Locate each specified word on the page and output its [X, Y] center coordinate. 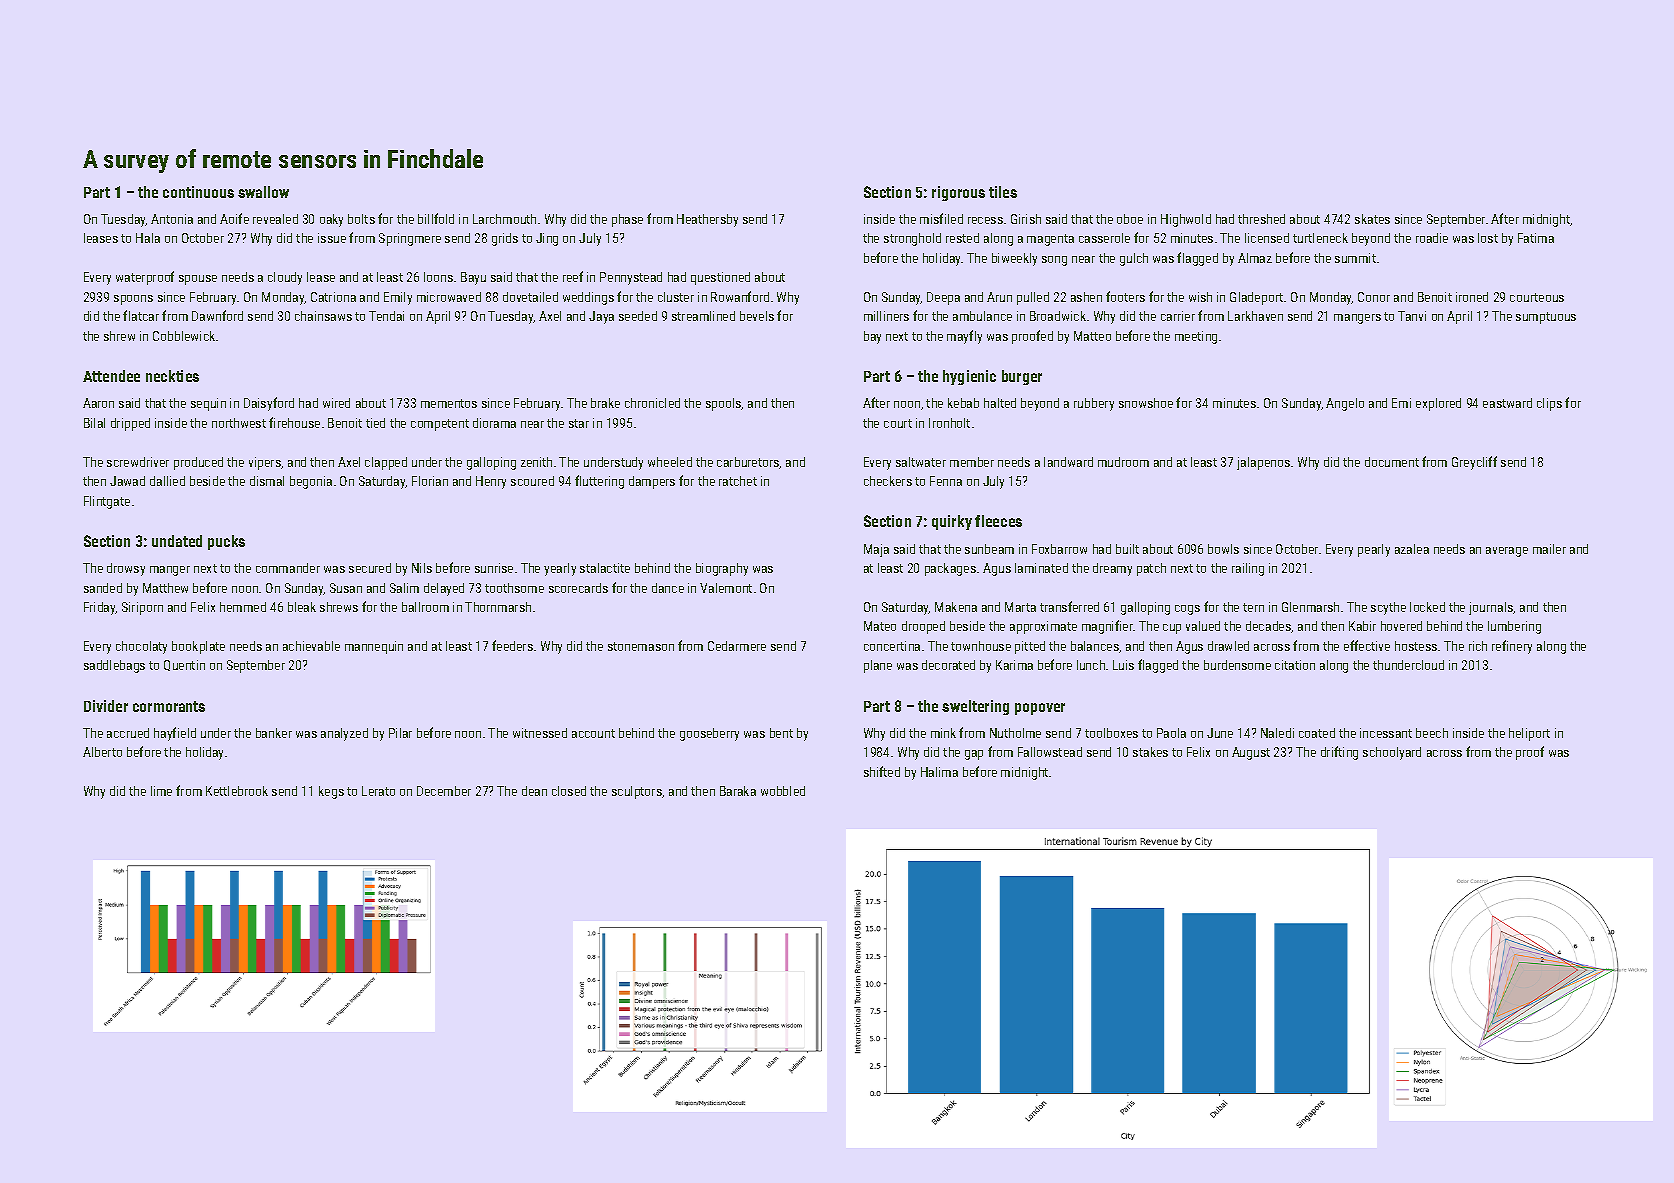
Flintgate [107, 502]
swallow [263, 192]
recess [985, 220]
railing [1248, 569]
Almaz [1255, 258]
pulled [1033, 298]
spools [724, 404]
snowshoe [1146, 403]
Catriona [333, 297]
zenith [536, 462]
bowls [1223, 549]
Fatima [1536, 238]
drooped [923, 627]
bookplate [198, 647]
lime [161, 791]
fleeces [998, 521]
